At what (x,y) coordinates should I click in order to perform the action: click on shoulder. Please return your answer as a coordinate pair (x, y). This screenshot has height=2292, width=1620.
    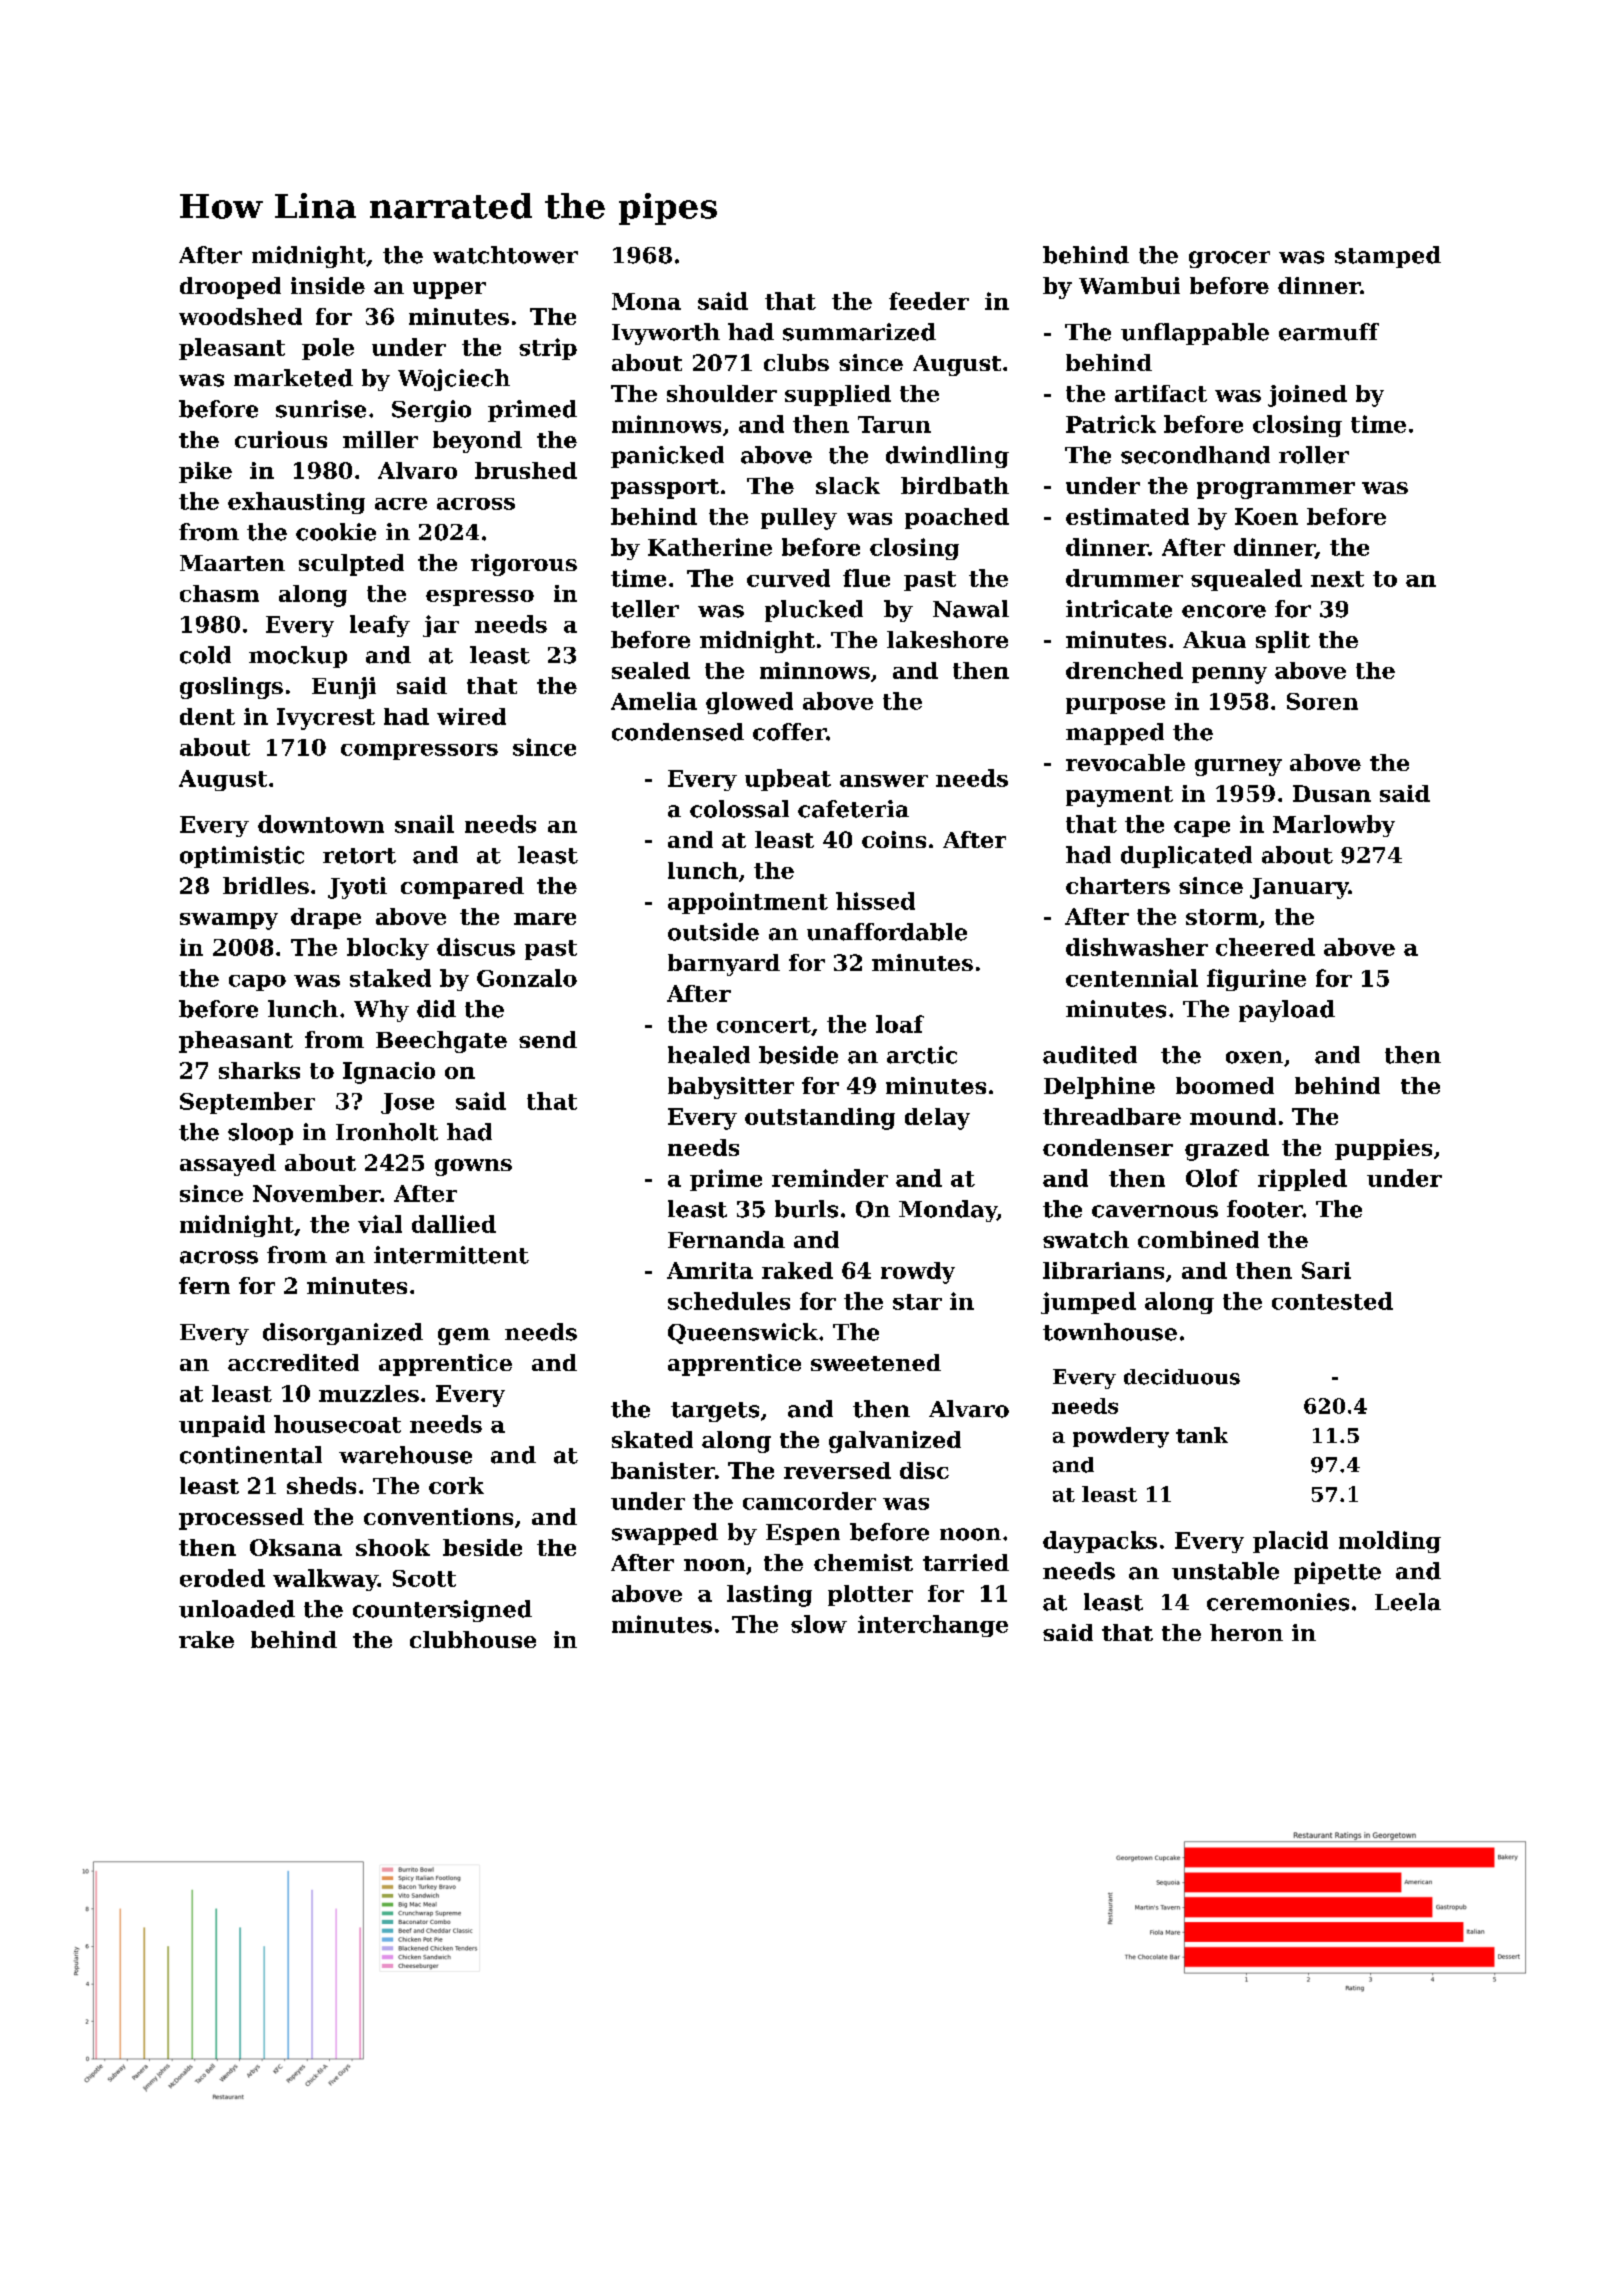
    Looking at the image, I should click on (722, 393).
